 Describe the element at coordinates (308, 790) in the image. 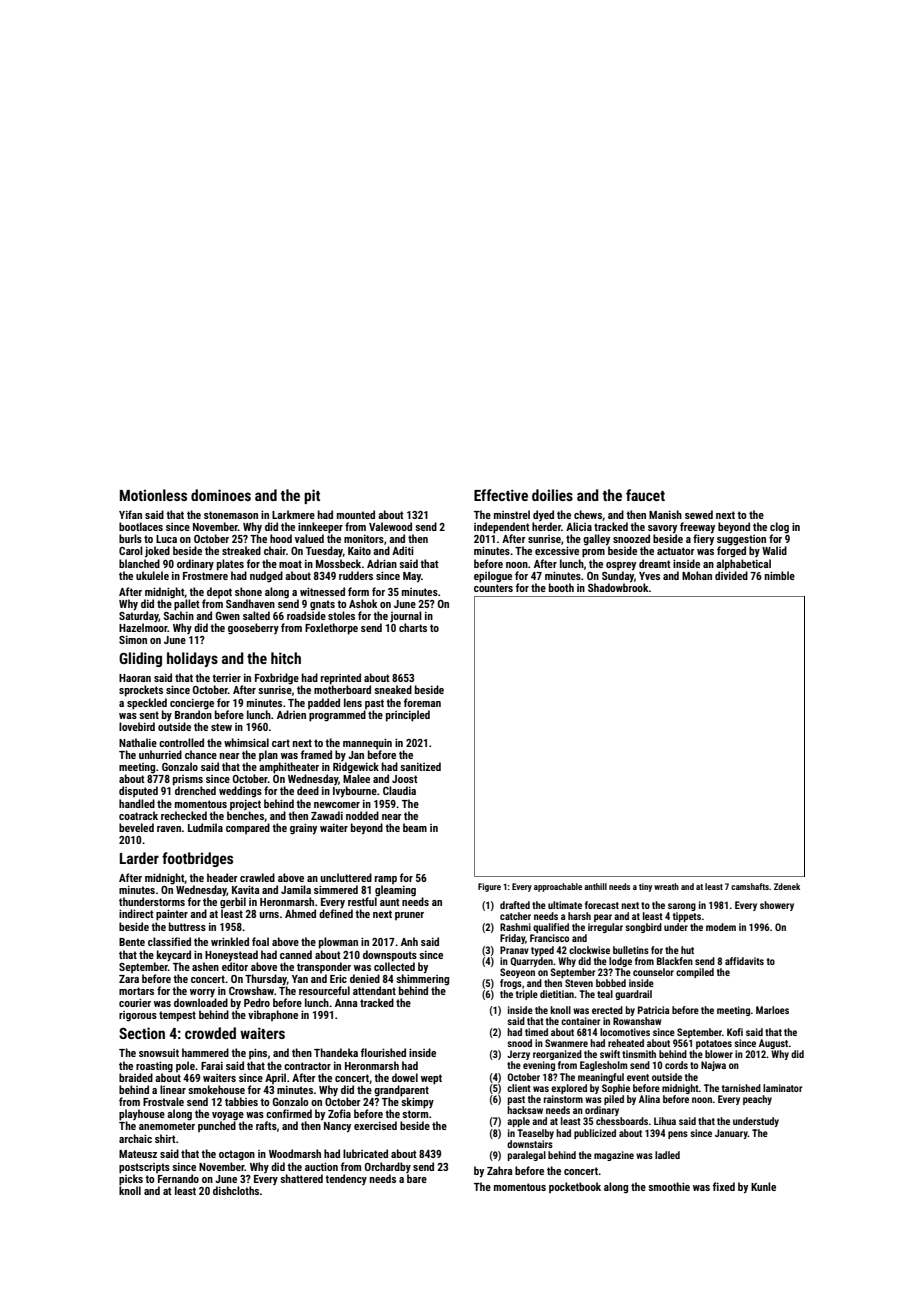

I see `deed` at that location.
